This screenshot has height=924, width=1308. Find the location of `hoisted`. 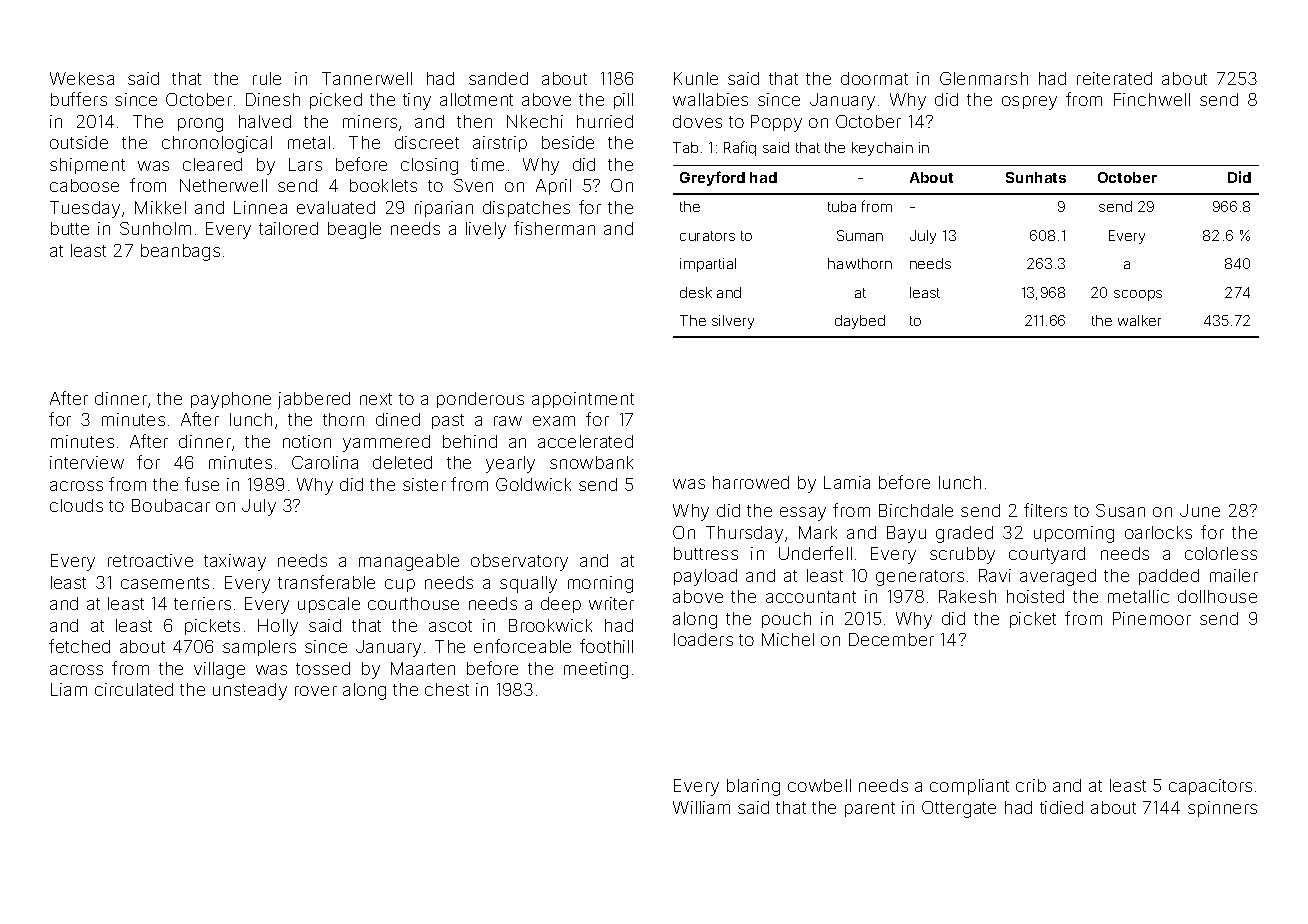

hoisted is located at coordinates (1035, 596).
